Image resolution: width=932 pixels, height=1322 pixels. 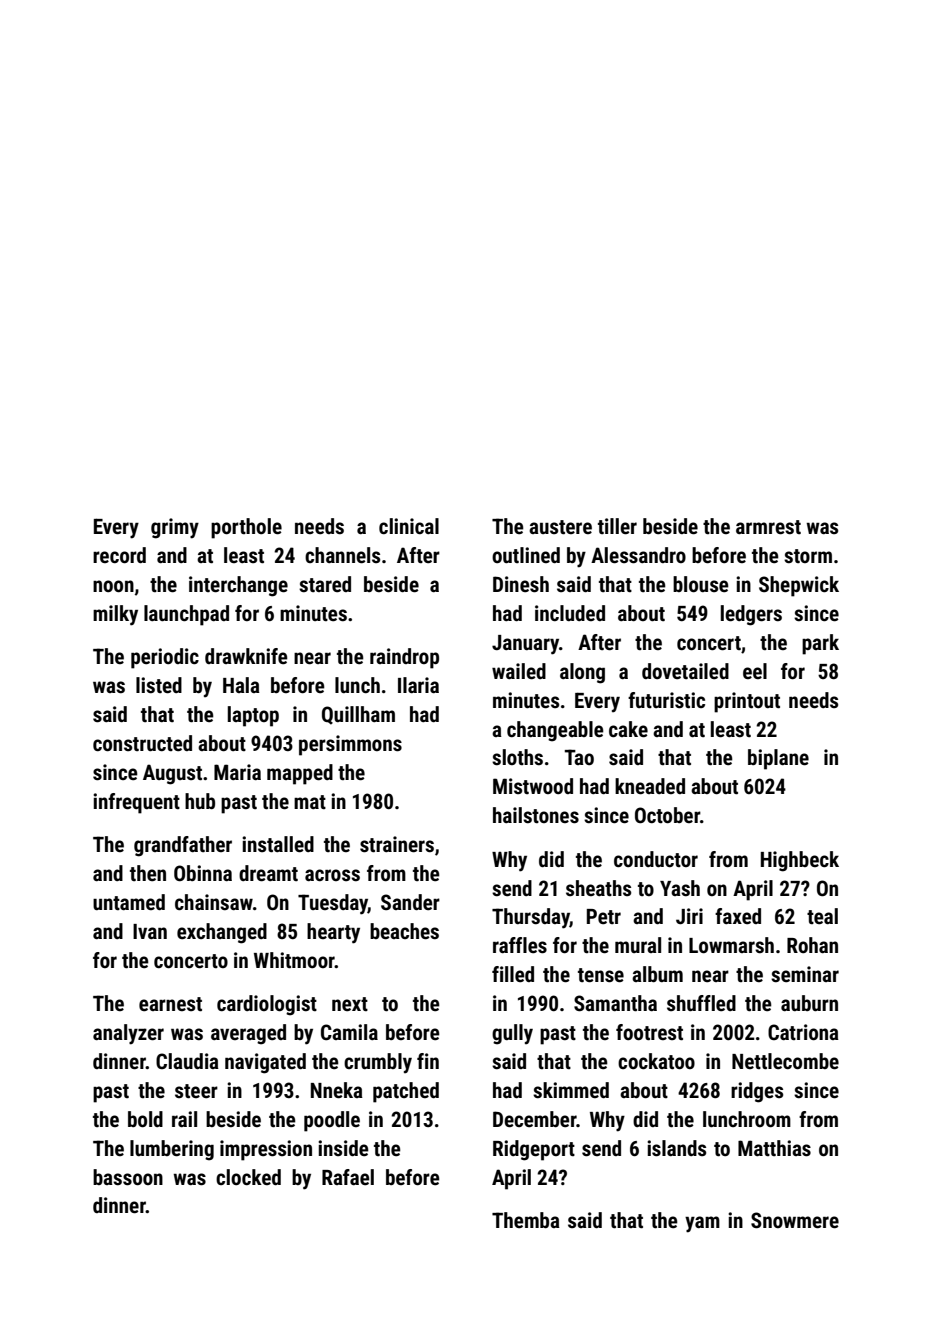 I want to click on constructed, so click(x=142, y=743).
